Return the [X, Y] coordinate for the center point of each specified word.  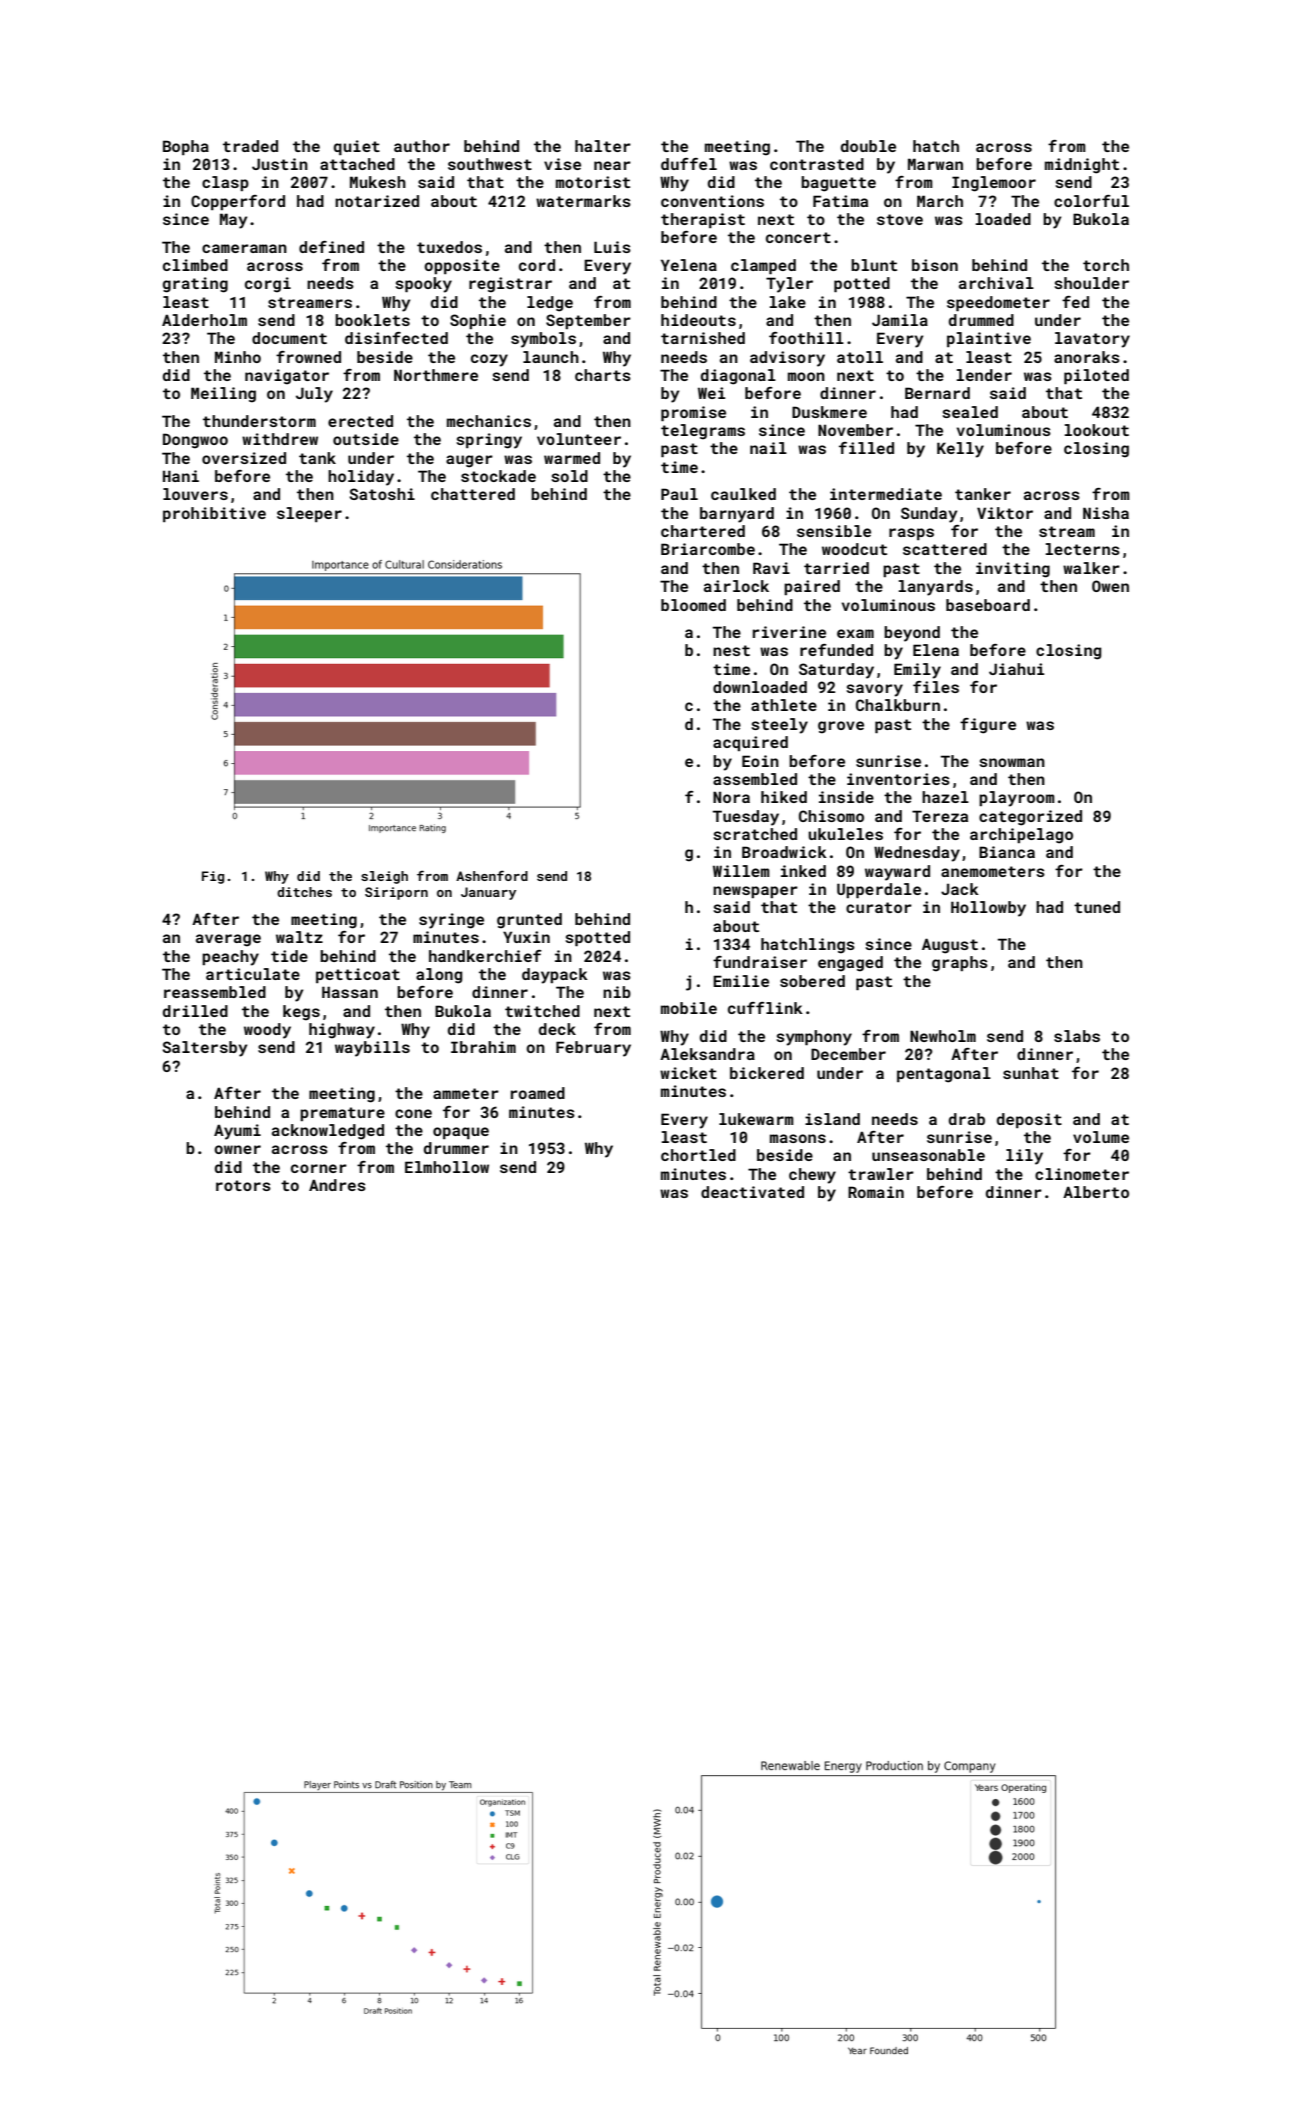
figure [988, 726]
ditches [304, 892]
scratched [755, 834]
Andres [337, 1185]
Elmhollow [447, 1167]
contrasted [817, 164]
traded [250, 146]
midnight [1082, 166]
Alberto [1096, 1192]
